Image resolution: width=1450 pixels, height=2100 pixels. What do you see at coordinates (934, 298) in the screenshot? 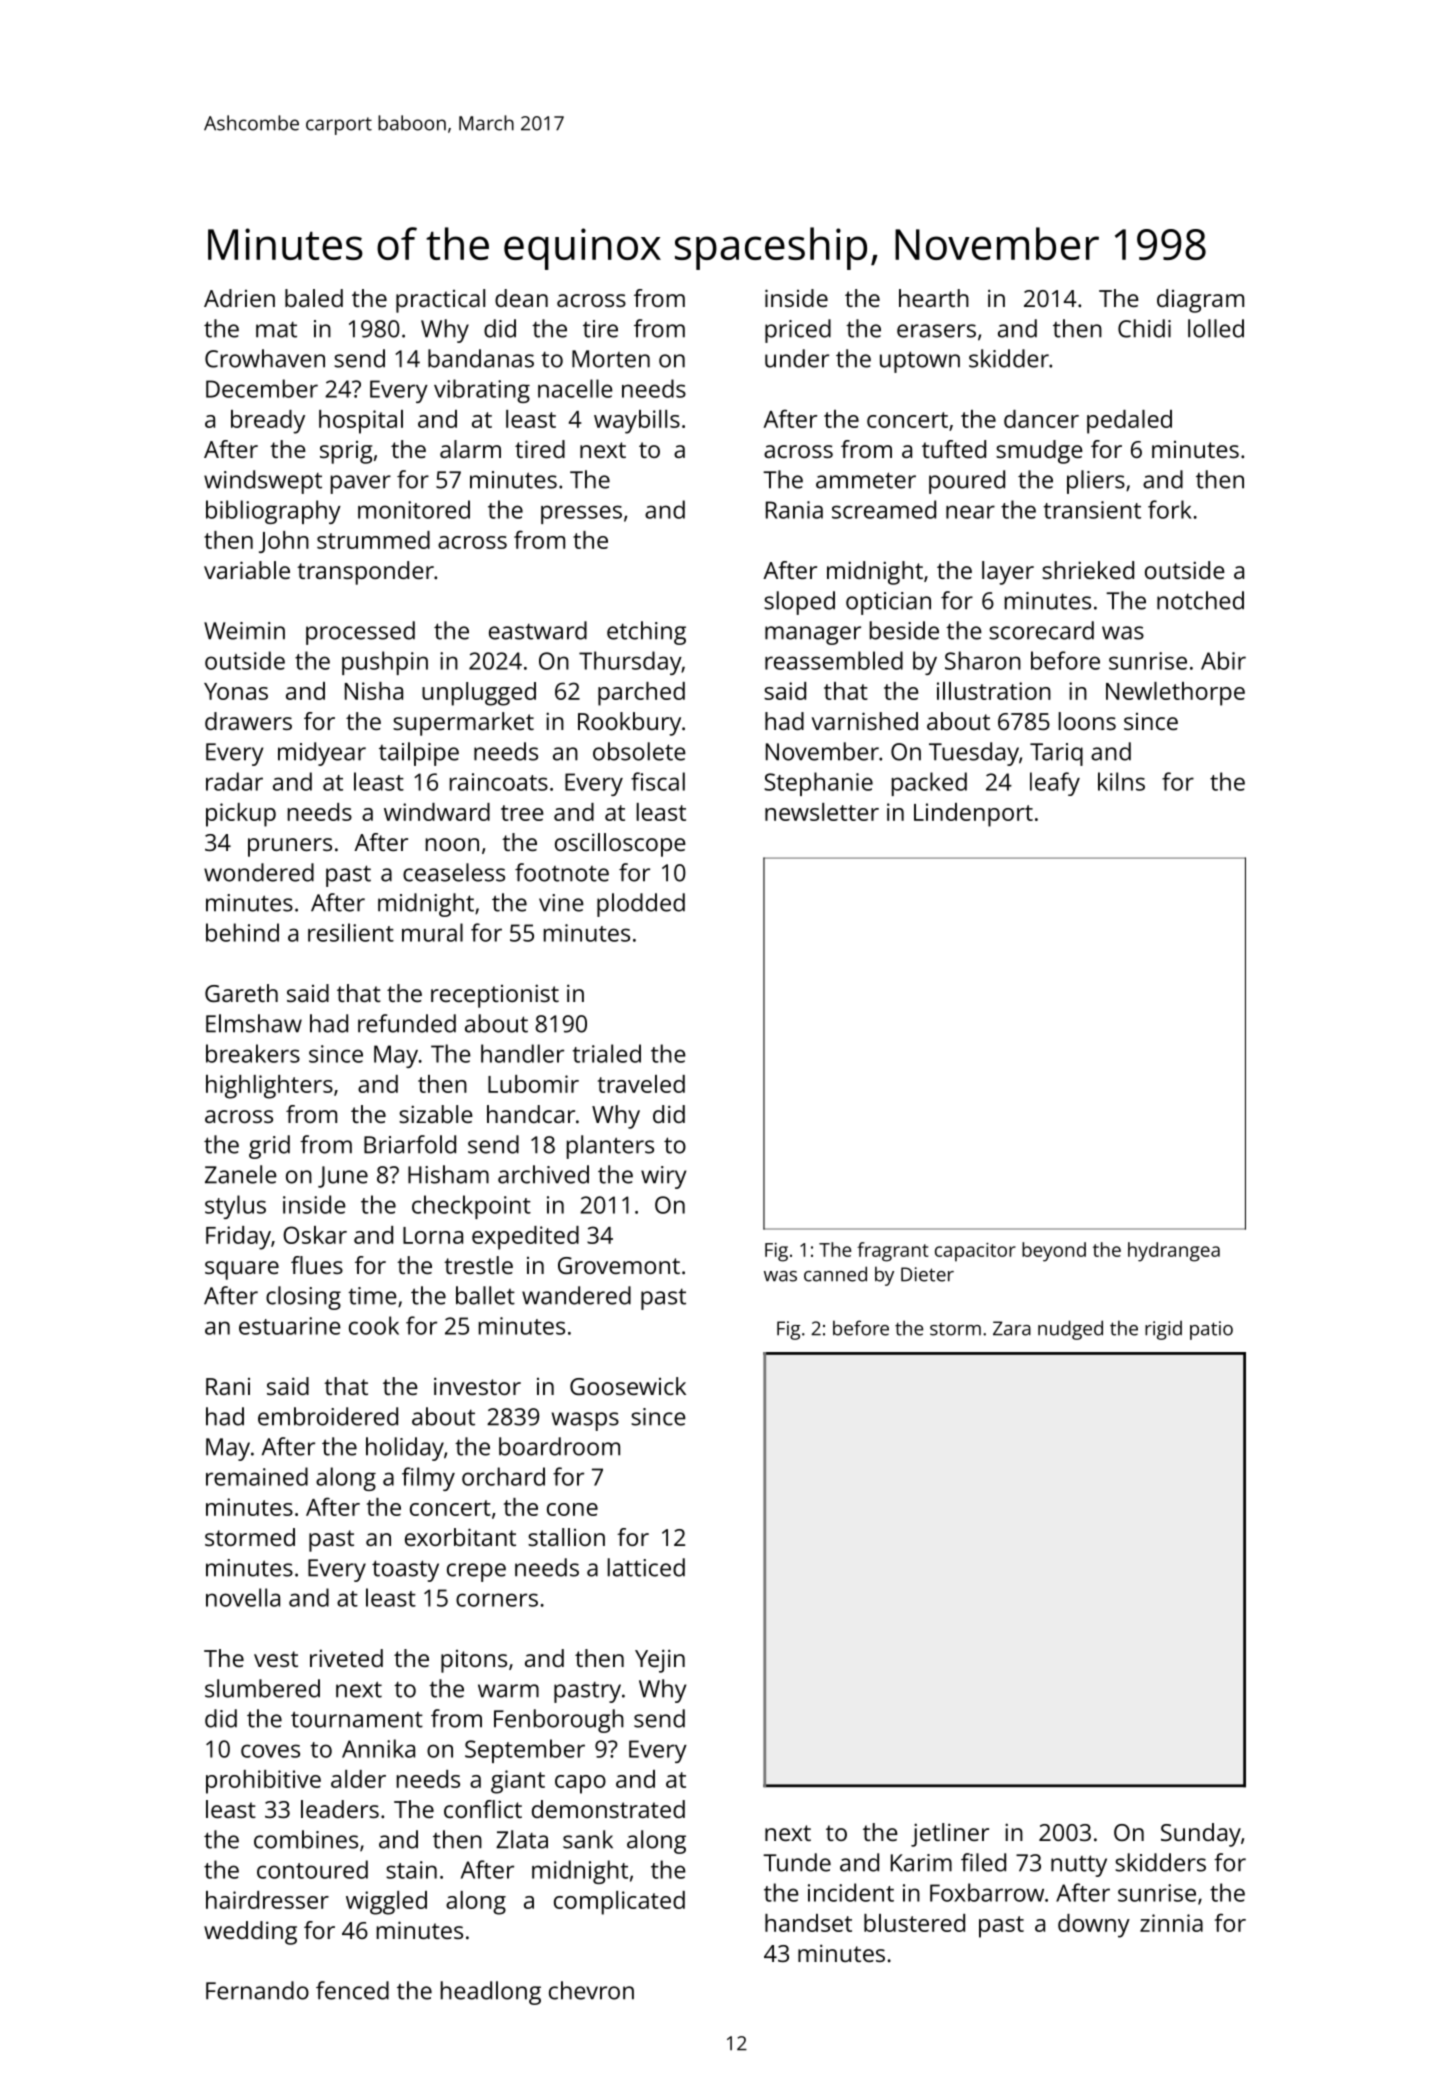
I see `hearth` at bounding box center [934, 298].
